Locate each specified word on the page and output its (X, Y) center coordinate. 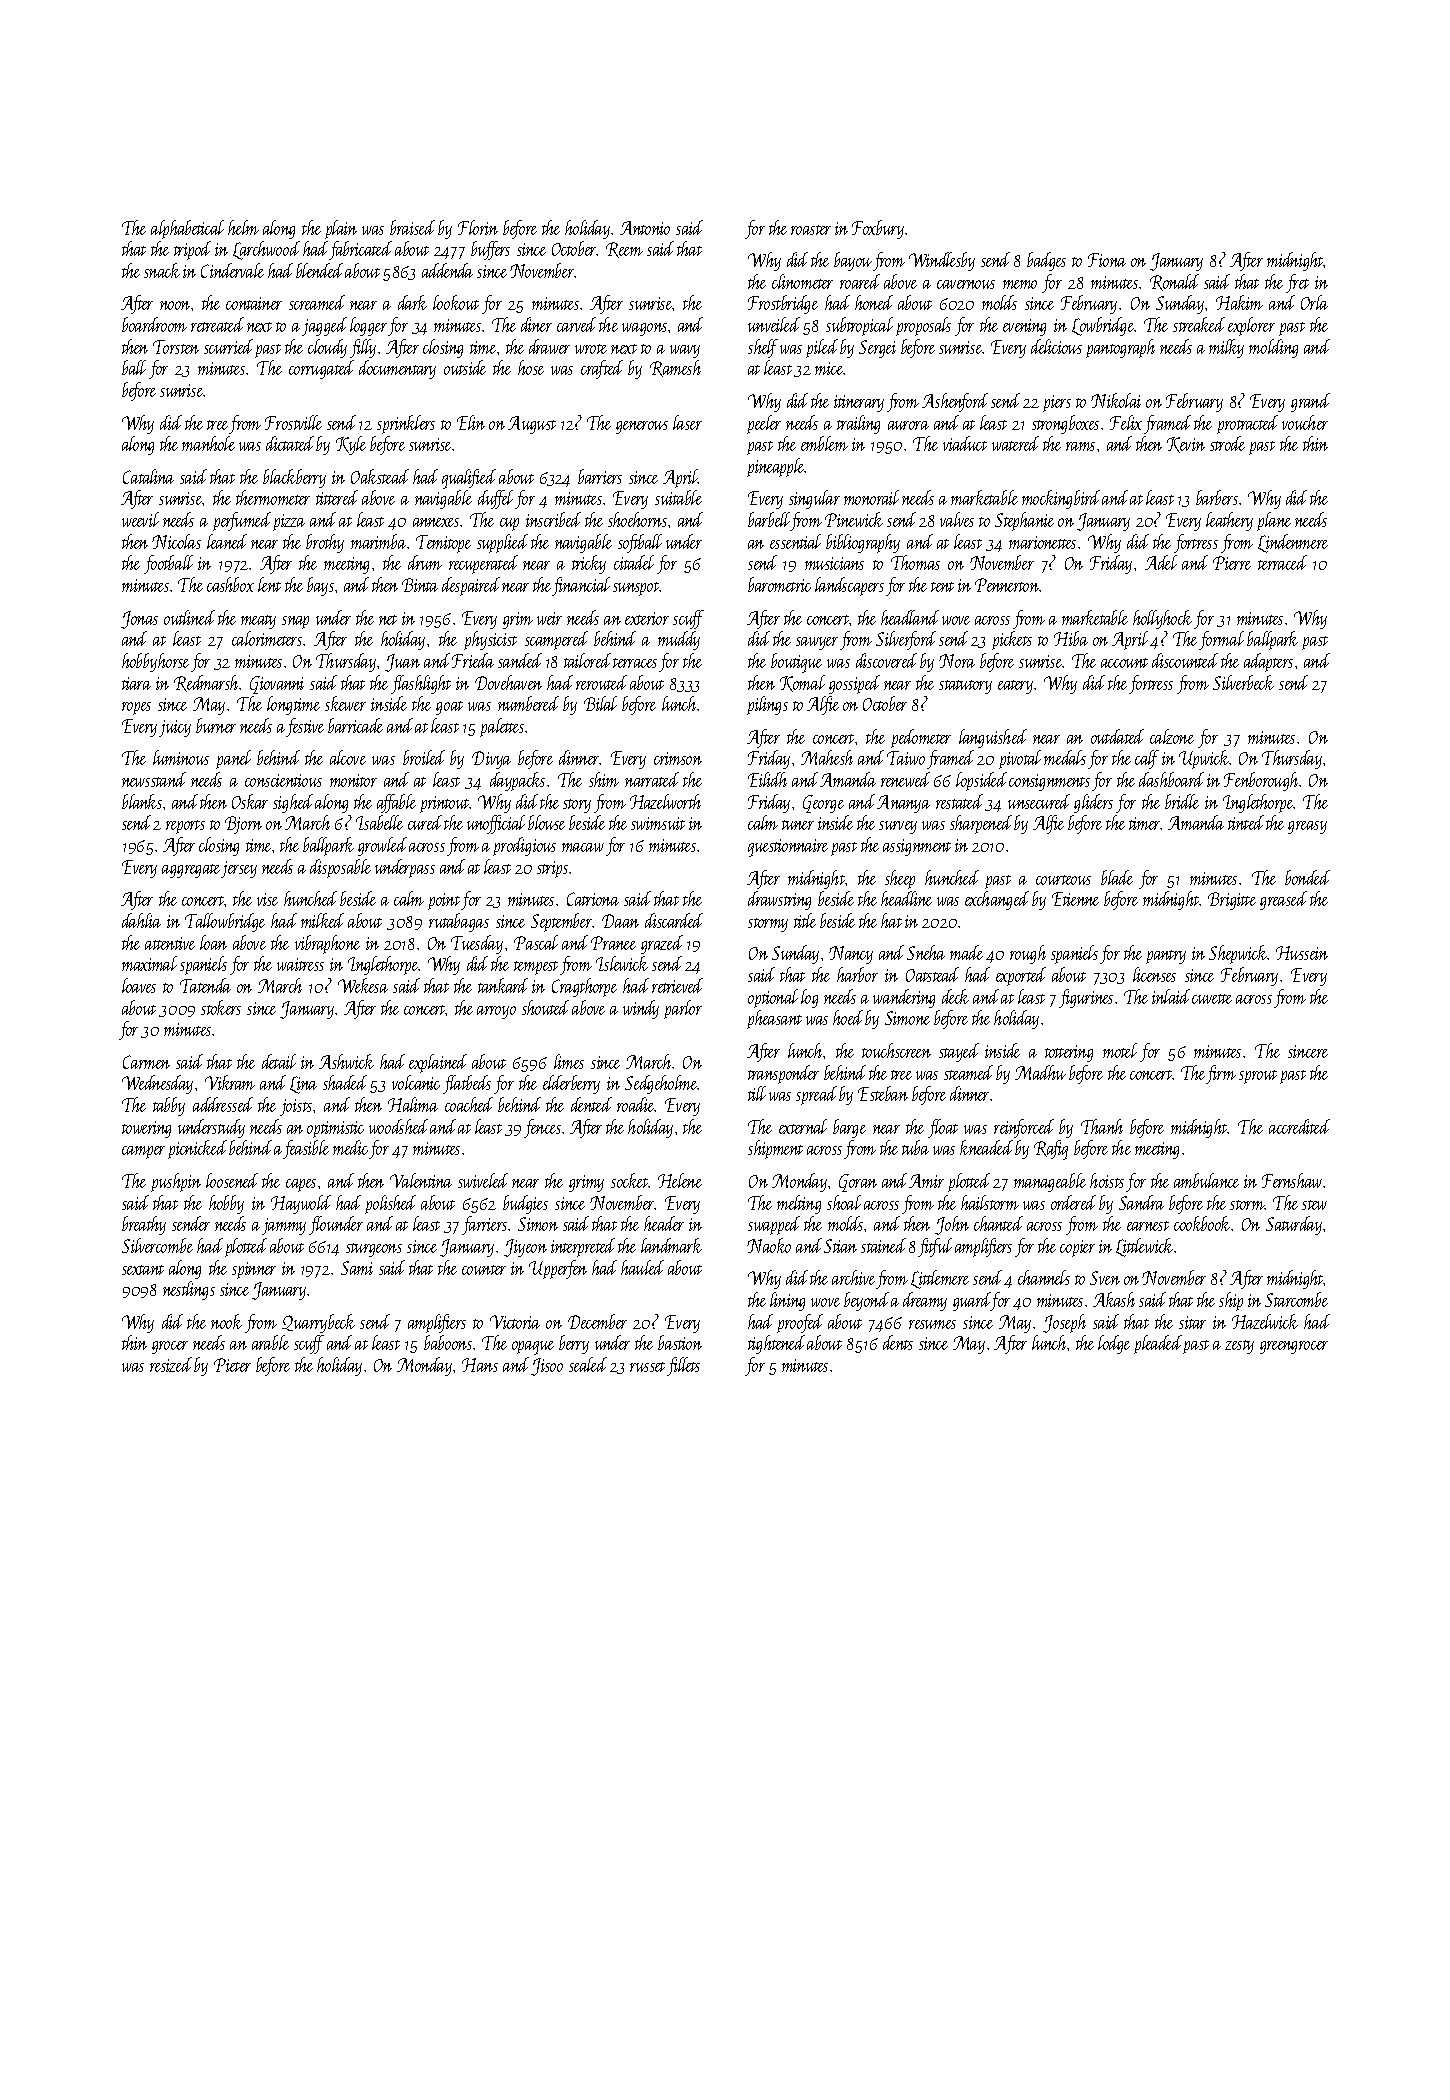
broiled (424, 757)
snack (162, 270)
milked (322, 920)
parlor (683, 1009)
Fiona (1107, 260)
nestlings (189, 1290)
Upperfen (558, 1269)
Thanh (1102, 1126)
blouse (546, 822)
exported (1021, 976)
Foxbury (878, 229)
